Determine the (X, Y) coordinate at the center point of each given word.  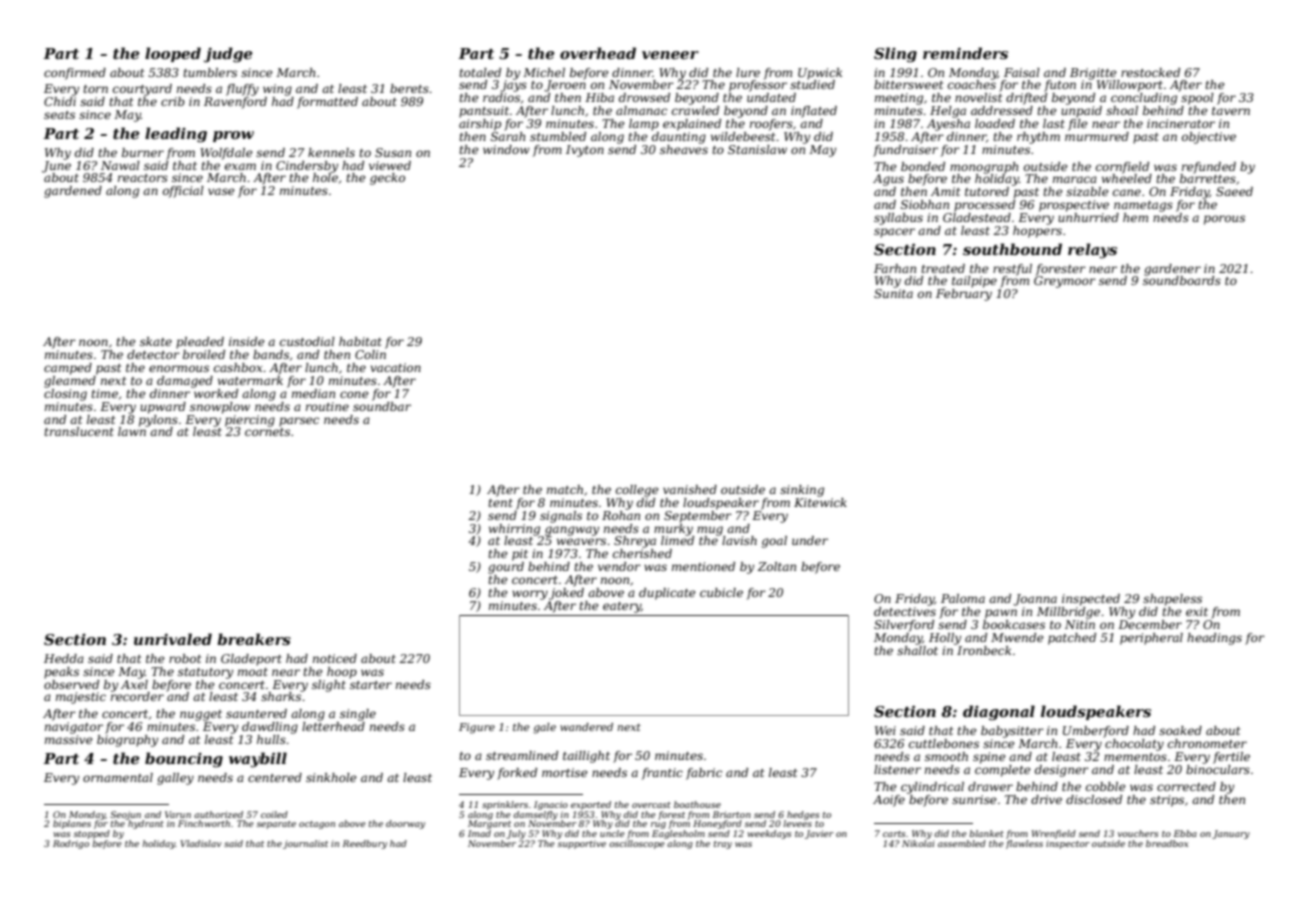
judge (228, 55)
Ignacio (551, 805)
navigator (74, 728)
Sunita (893, 293)
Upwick (820, 74)
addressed (1002, 110)
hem (1135, 217)
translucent (79, 431)
